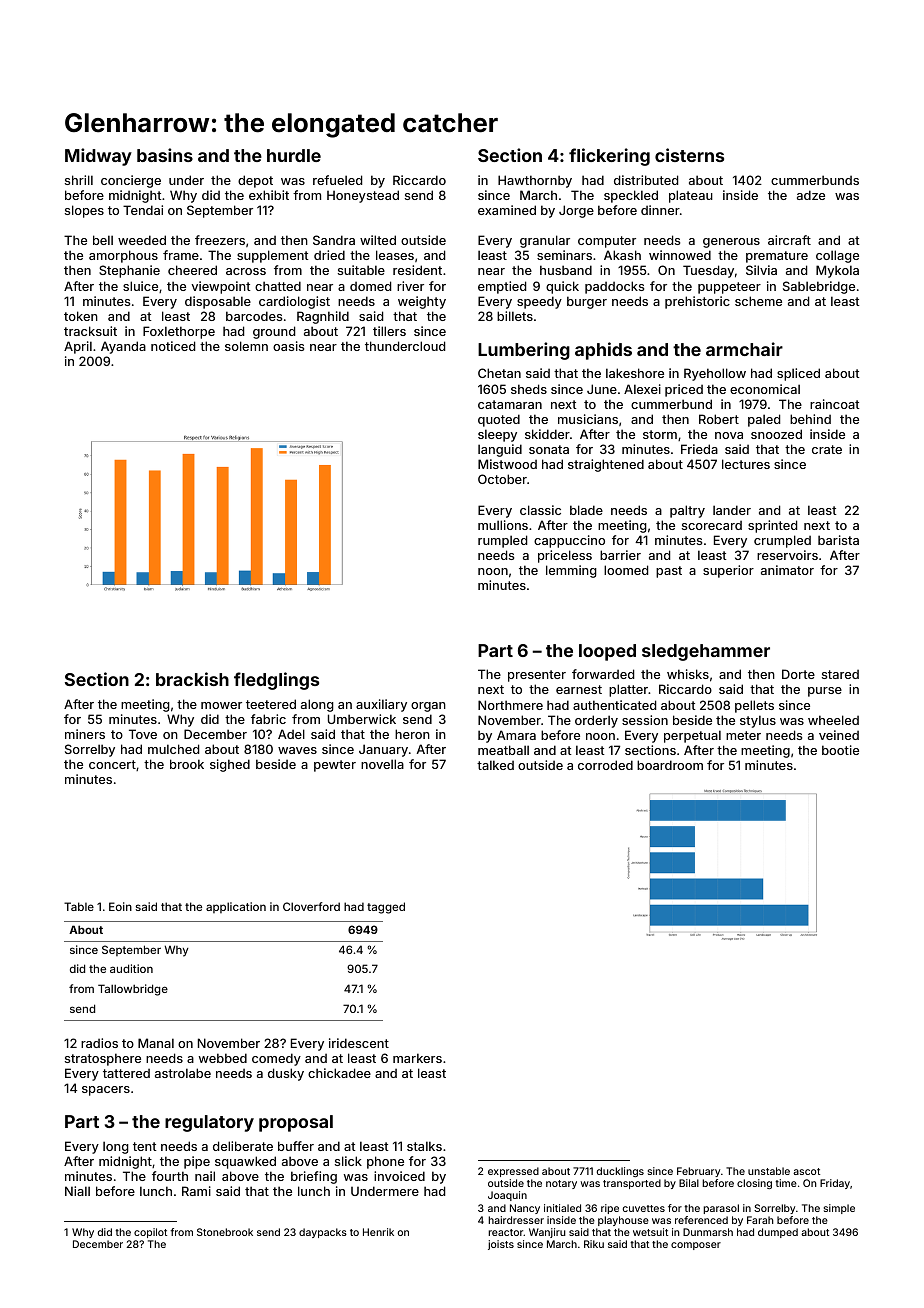 The image size is (924, 1308). Describe the element at coordinates (609, 157) in the page. I see `flickering` at that location.
